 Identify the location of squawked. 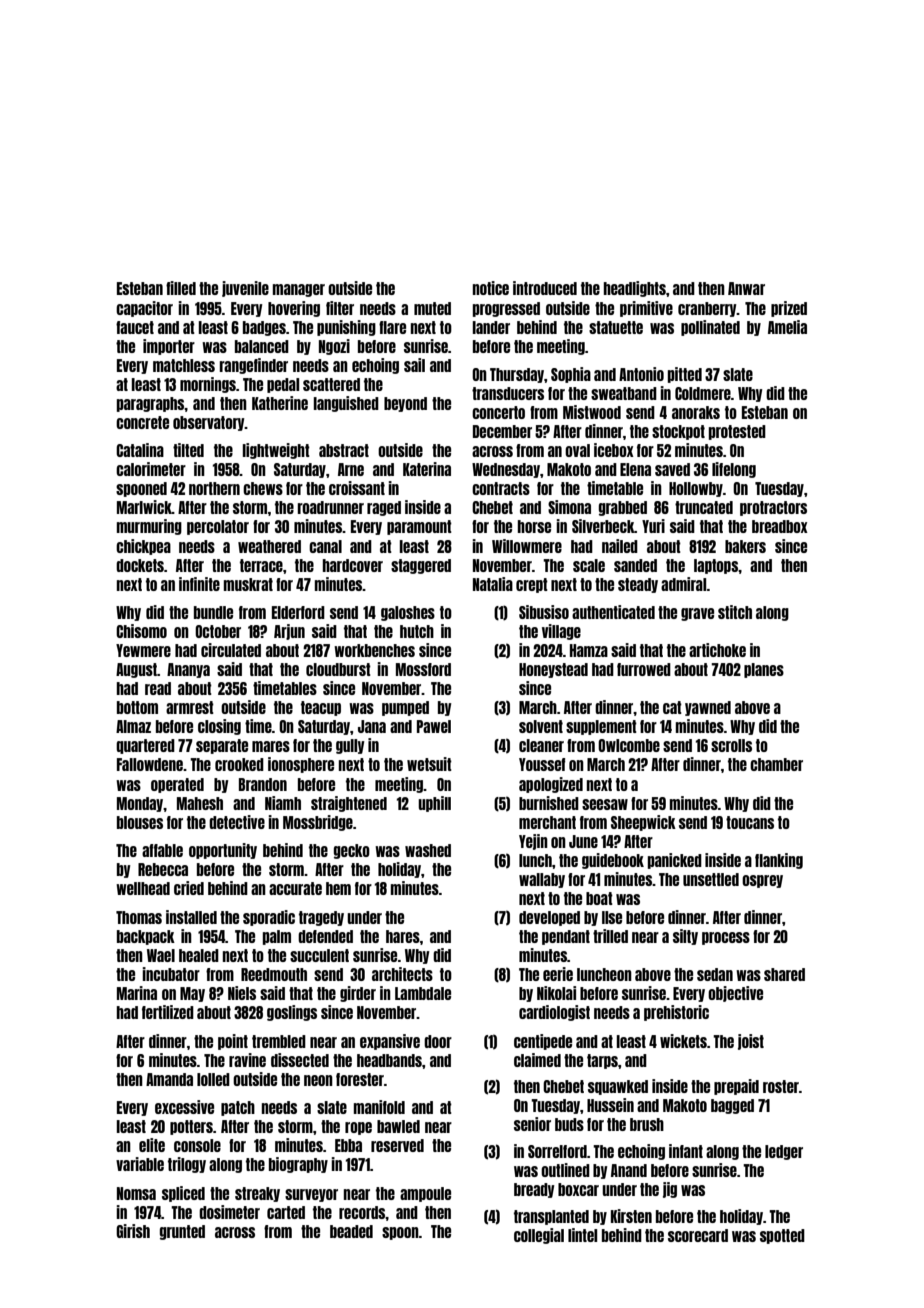
(618, 1087).
